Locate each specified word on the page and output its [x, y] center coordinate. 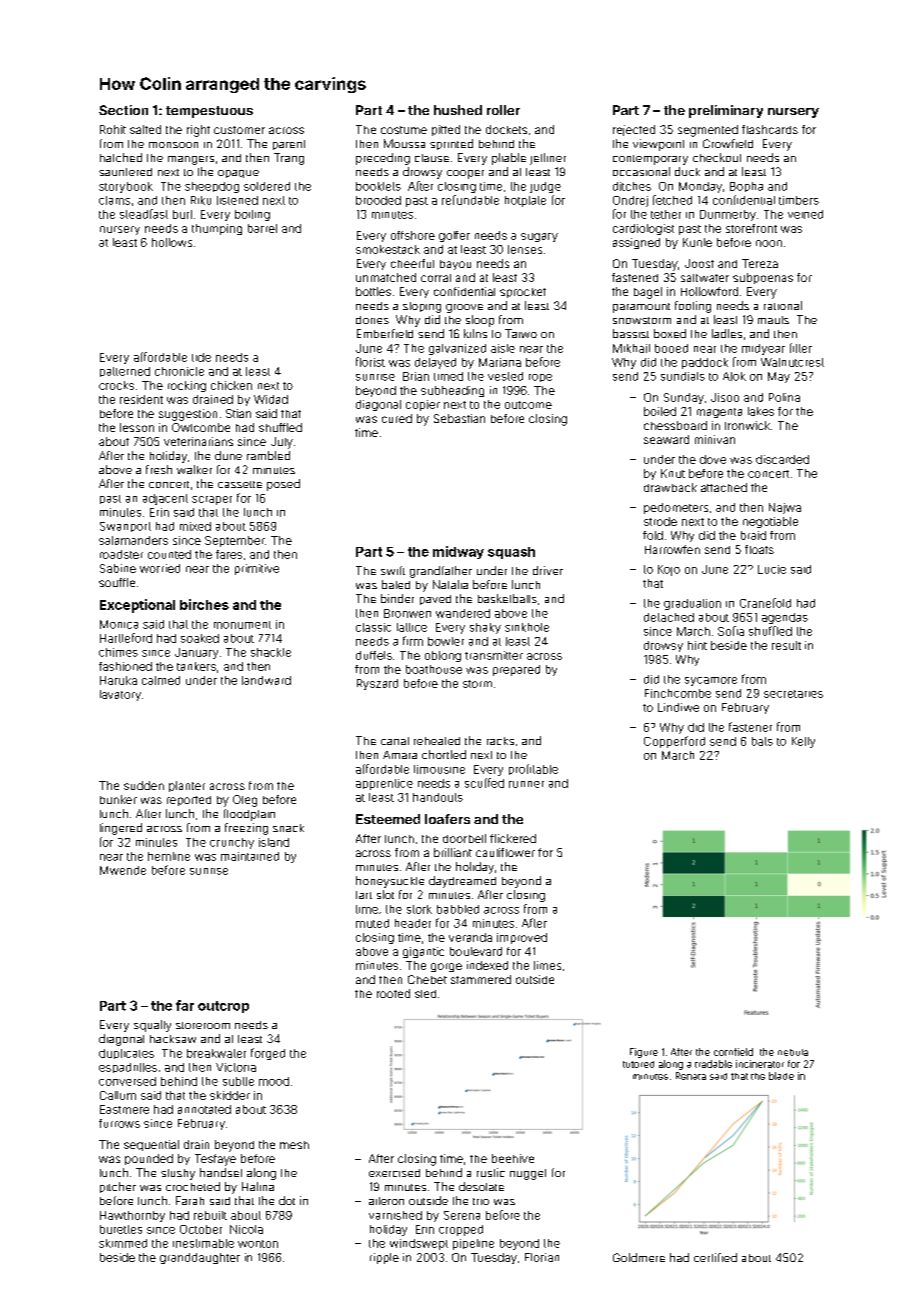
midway [458, 552]
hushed [458, 110]
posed [283, 485]
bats [762, 741]
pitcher [118, 1187]
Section [123, 110]
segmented [708, 131]
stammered [481, 979]
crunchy [232, 843]
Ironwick [747, 425]
